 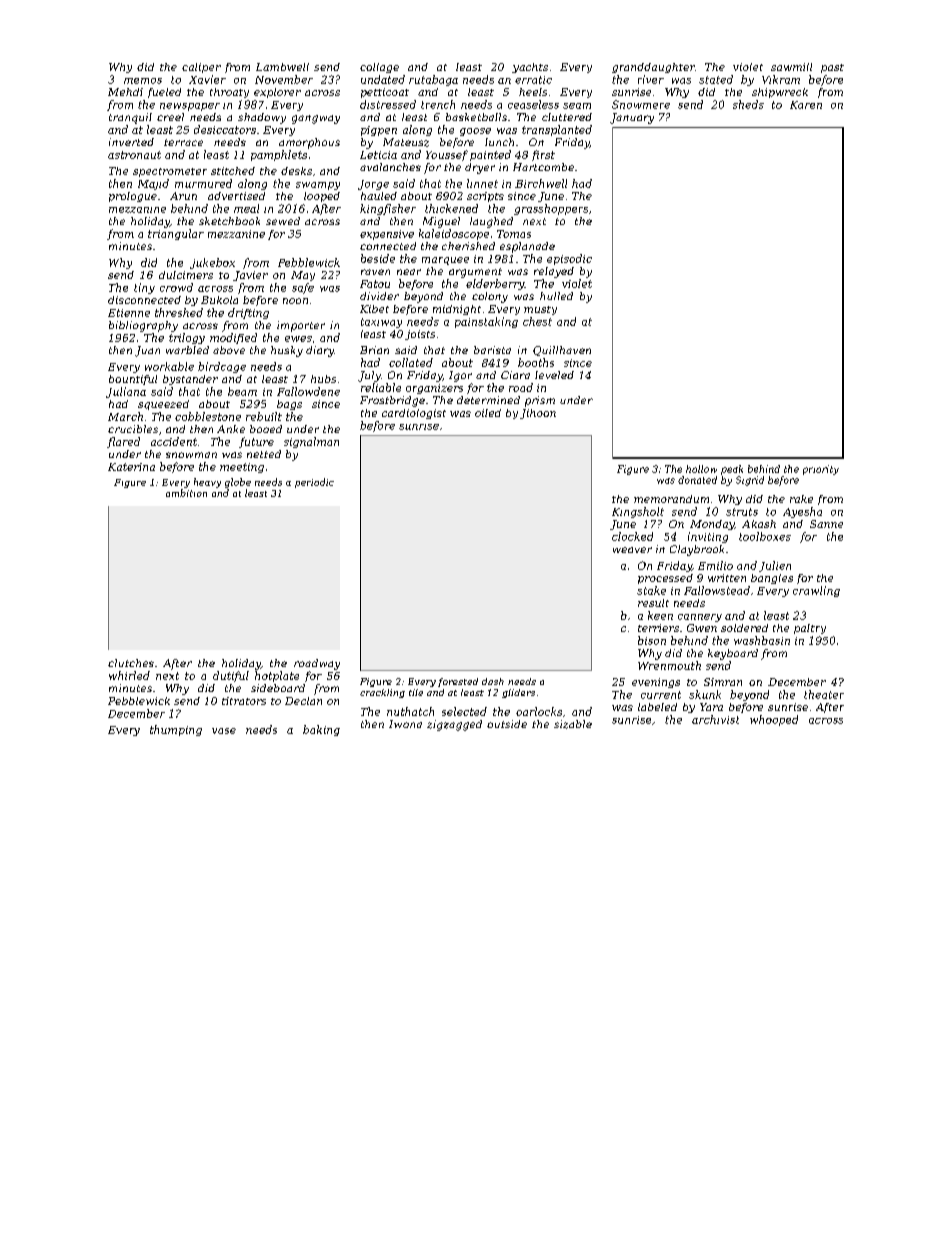 What do you see at coordinates (562, 351) in the screenshot?
I see `Quillhaven` at bounding box center [562, 351].
